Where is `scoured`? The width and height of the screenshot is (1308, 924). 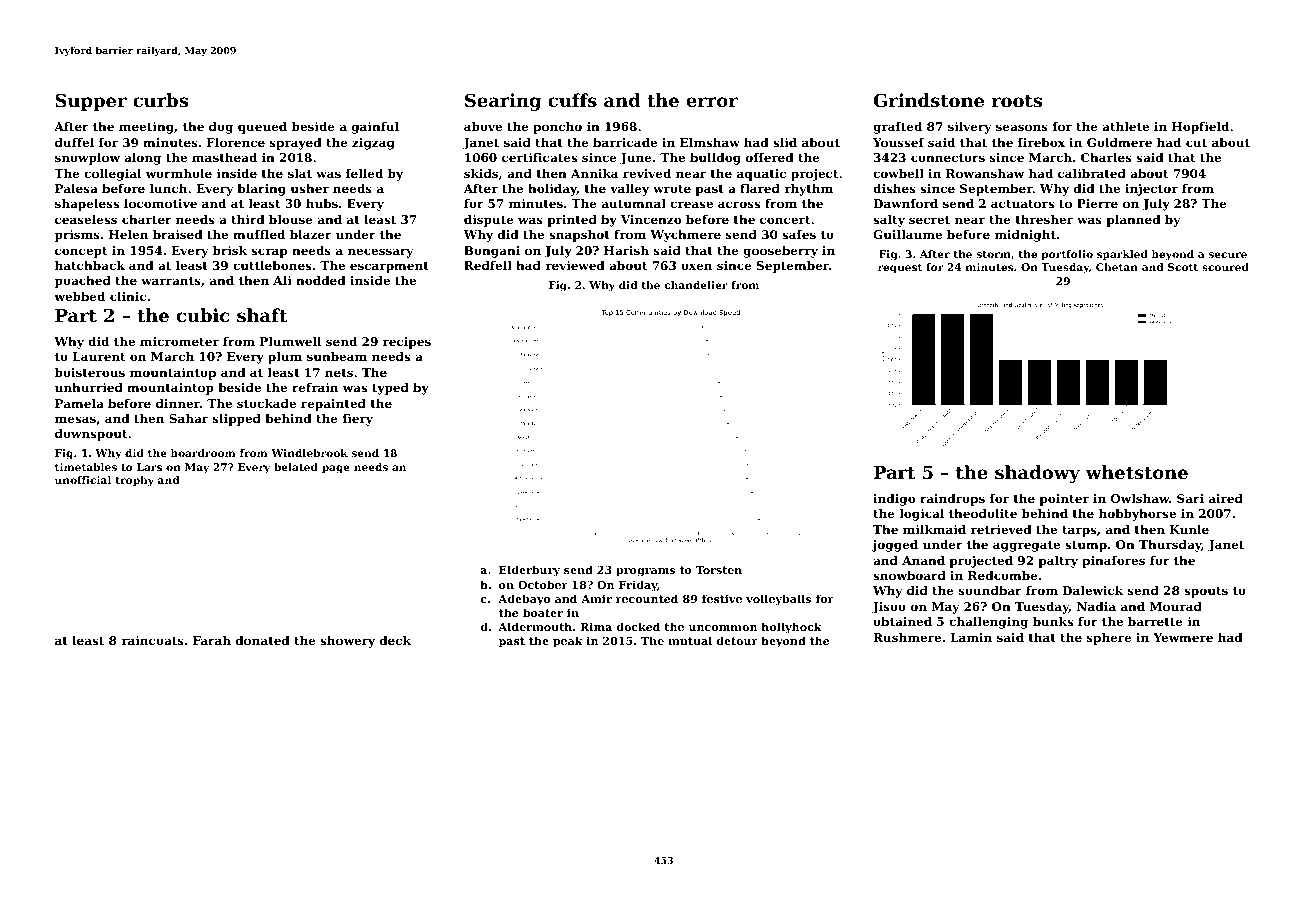 scoured is located at coordinates (1225, 267).
